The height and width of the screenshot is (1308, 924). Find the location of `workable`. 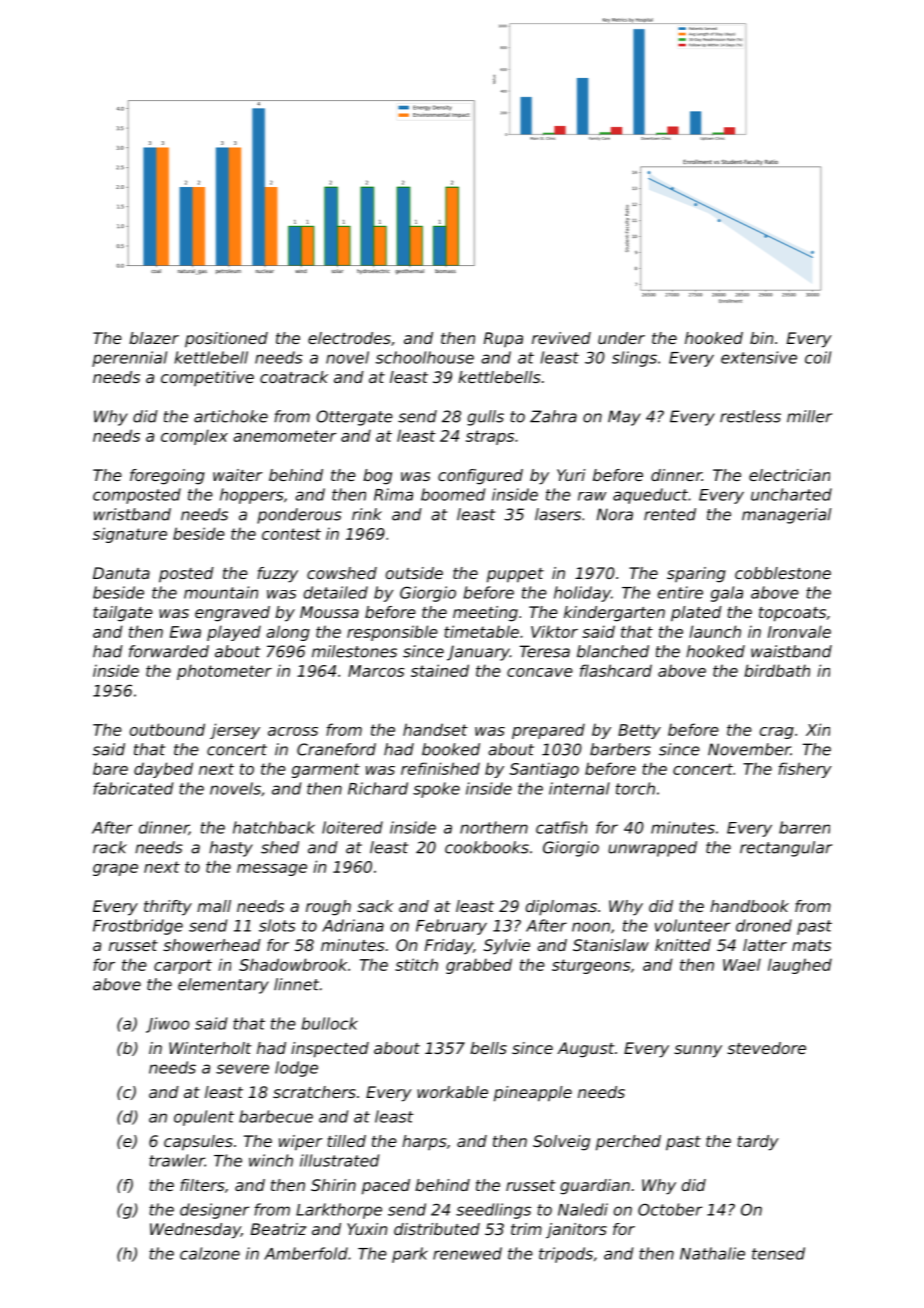

workable is located at coordinates (452, 1092).
